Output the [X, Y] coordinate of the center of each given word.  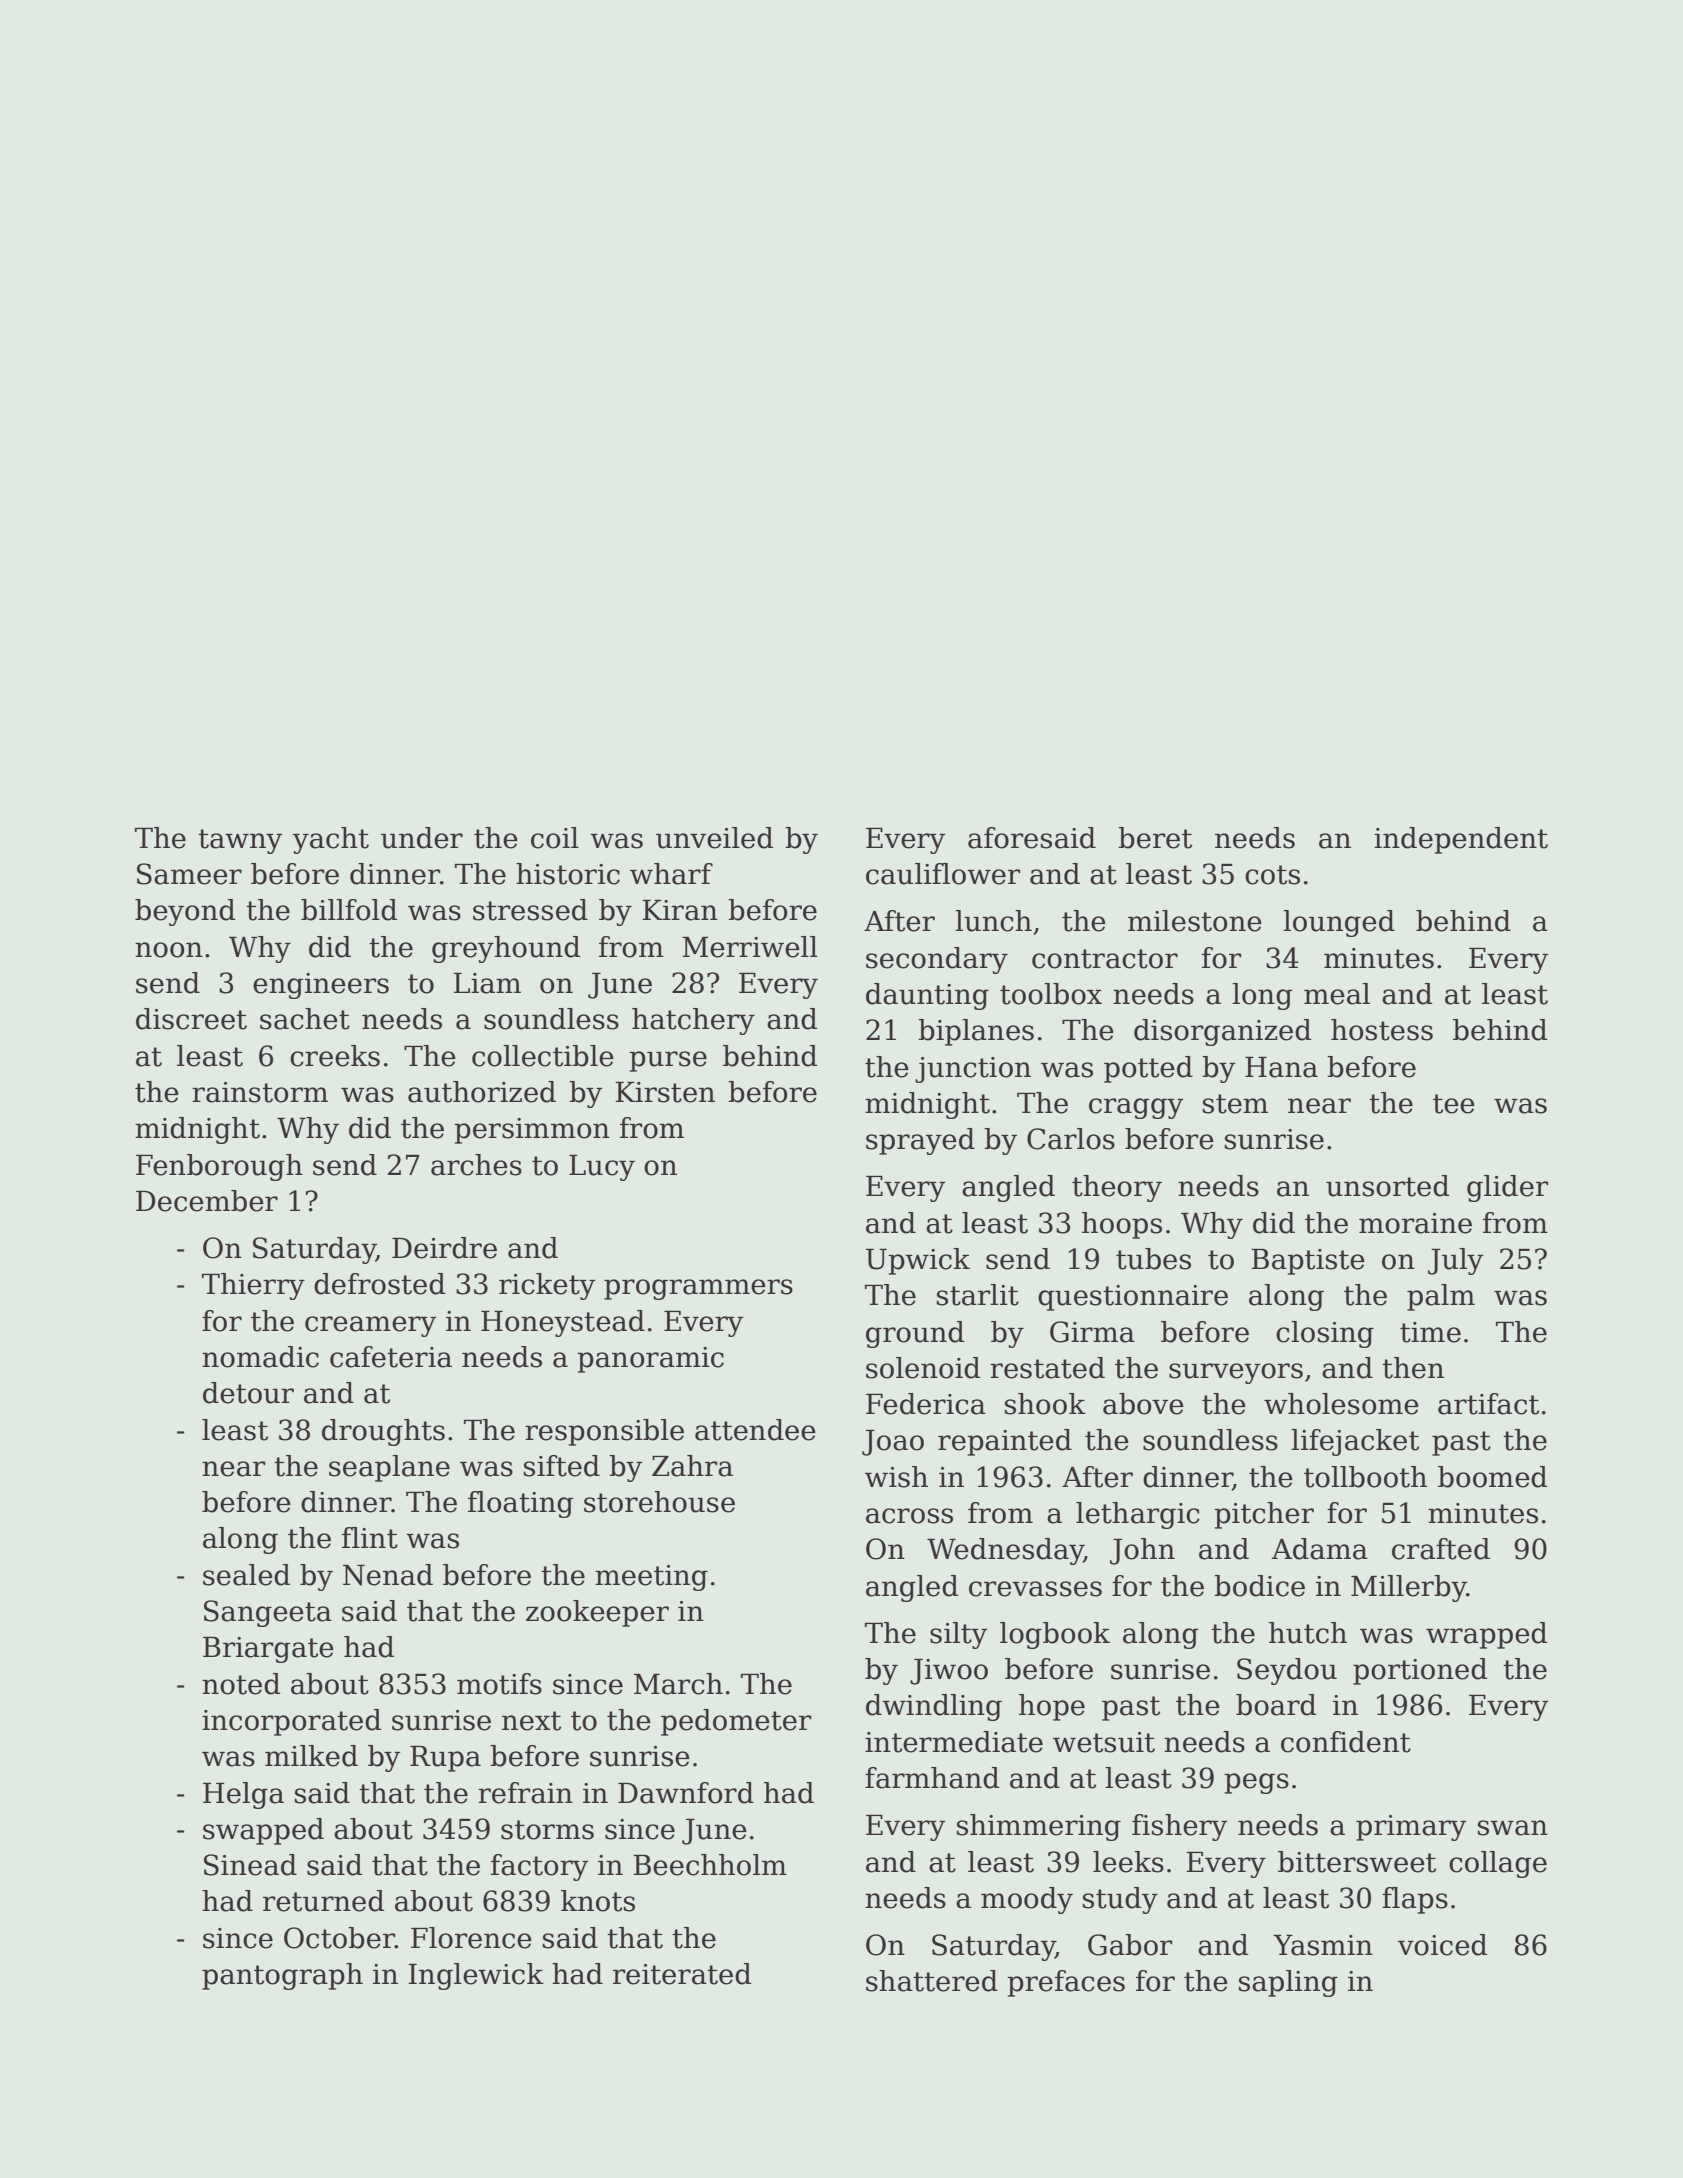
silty [958, 1635]
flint [370, 1538]
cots [1272, 875]
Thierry [253, 1286]
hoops [1122, 1225]
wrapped [1486, 1635]
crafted [1441, 1549]
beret [1155, 838]
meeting [651, 1578]
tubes [1153, 1259]
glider [1507, 1188]
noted [241, 1684]
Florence [471, 1938]
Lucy [602, 1168]
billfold [349, 910]
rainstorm [260, 1092]
